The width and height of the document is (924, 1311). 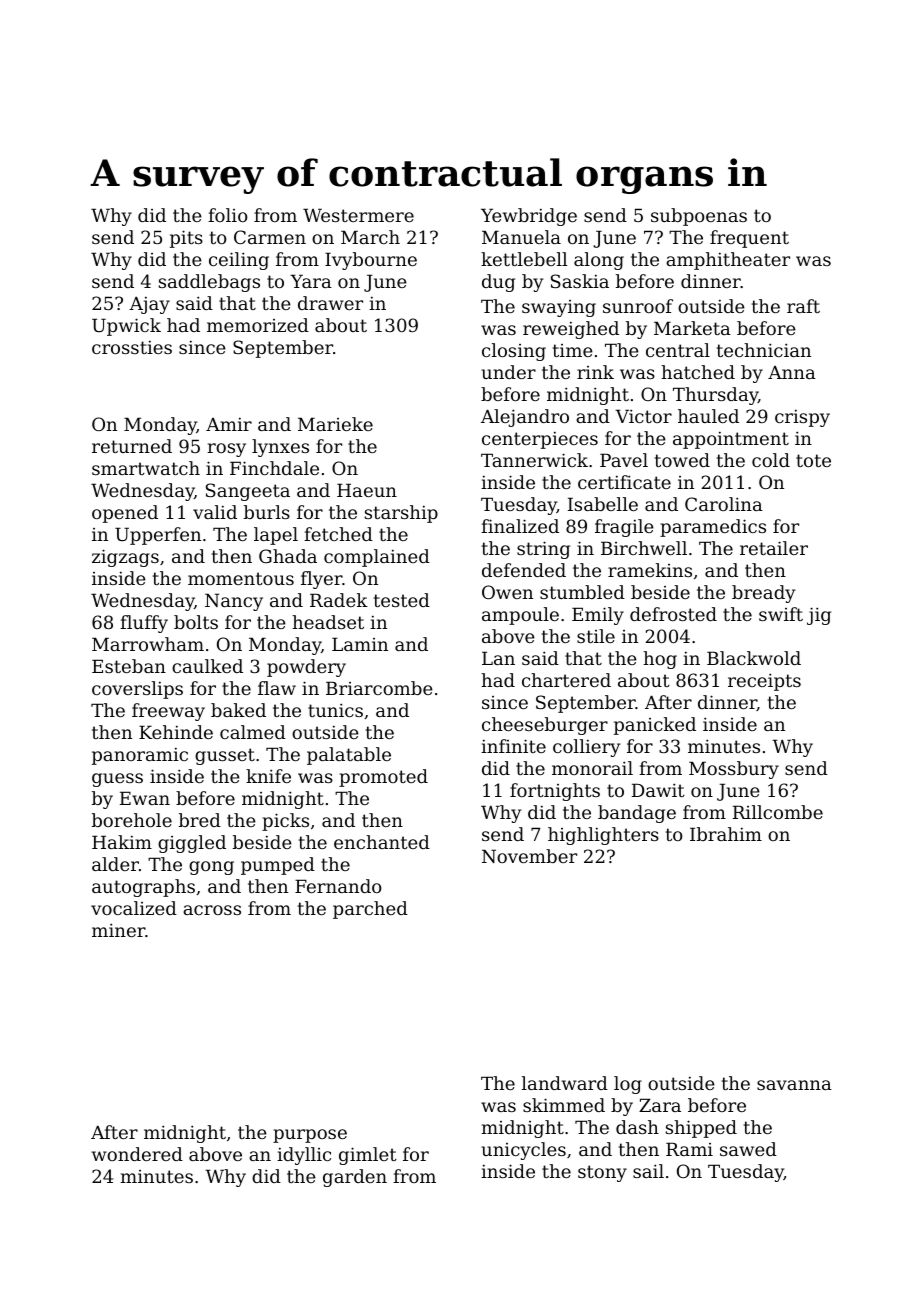 What do you see at coordinates (382, 842) in the document?
I see `enchanted` at bounding box center [382, 842].
